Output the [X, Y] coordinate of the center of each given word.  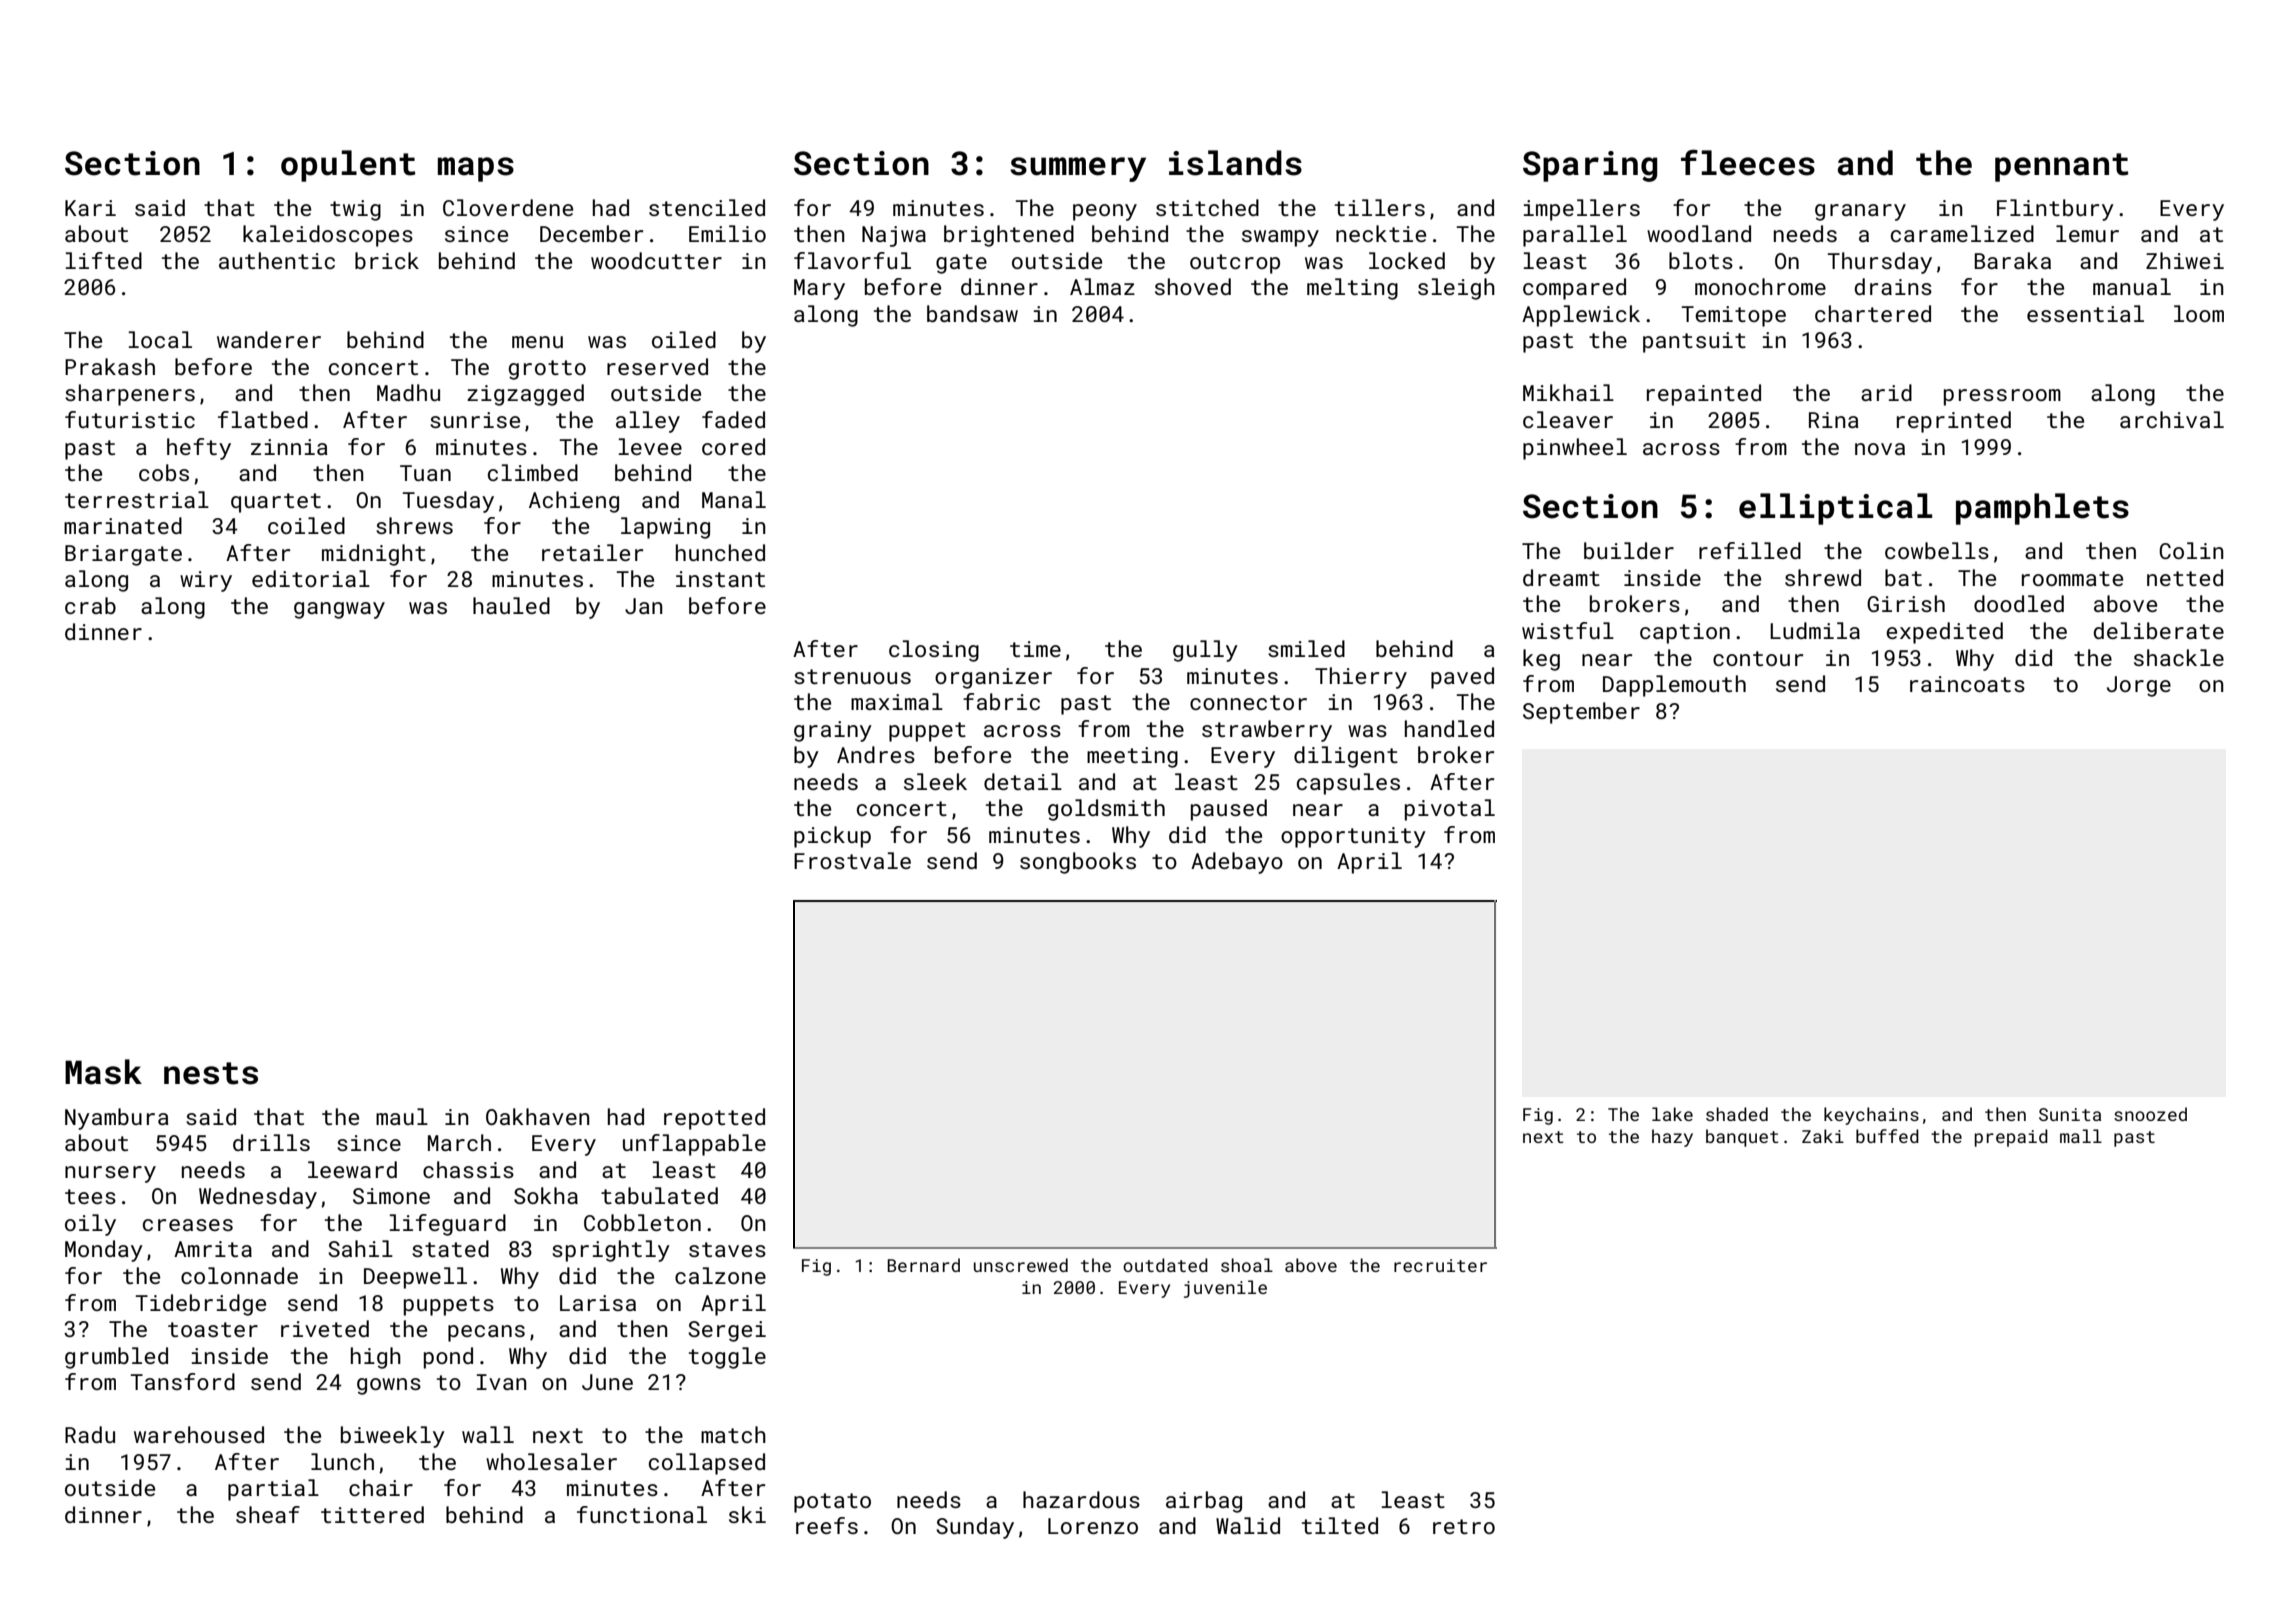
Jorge [2139, 686]
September [1581, 713]
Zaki [1823, 1136]
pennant [2062, 167]
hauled [511, 605]
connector [1248, 702]
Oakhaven [538, 1116]
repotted [714, 1119]
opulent [348, 166]
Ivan [502, 1382]
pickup [832, 837]
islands [1235, 163]
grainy [833, 731]
